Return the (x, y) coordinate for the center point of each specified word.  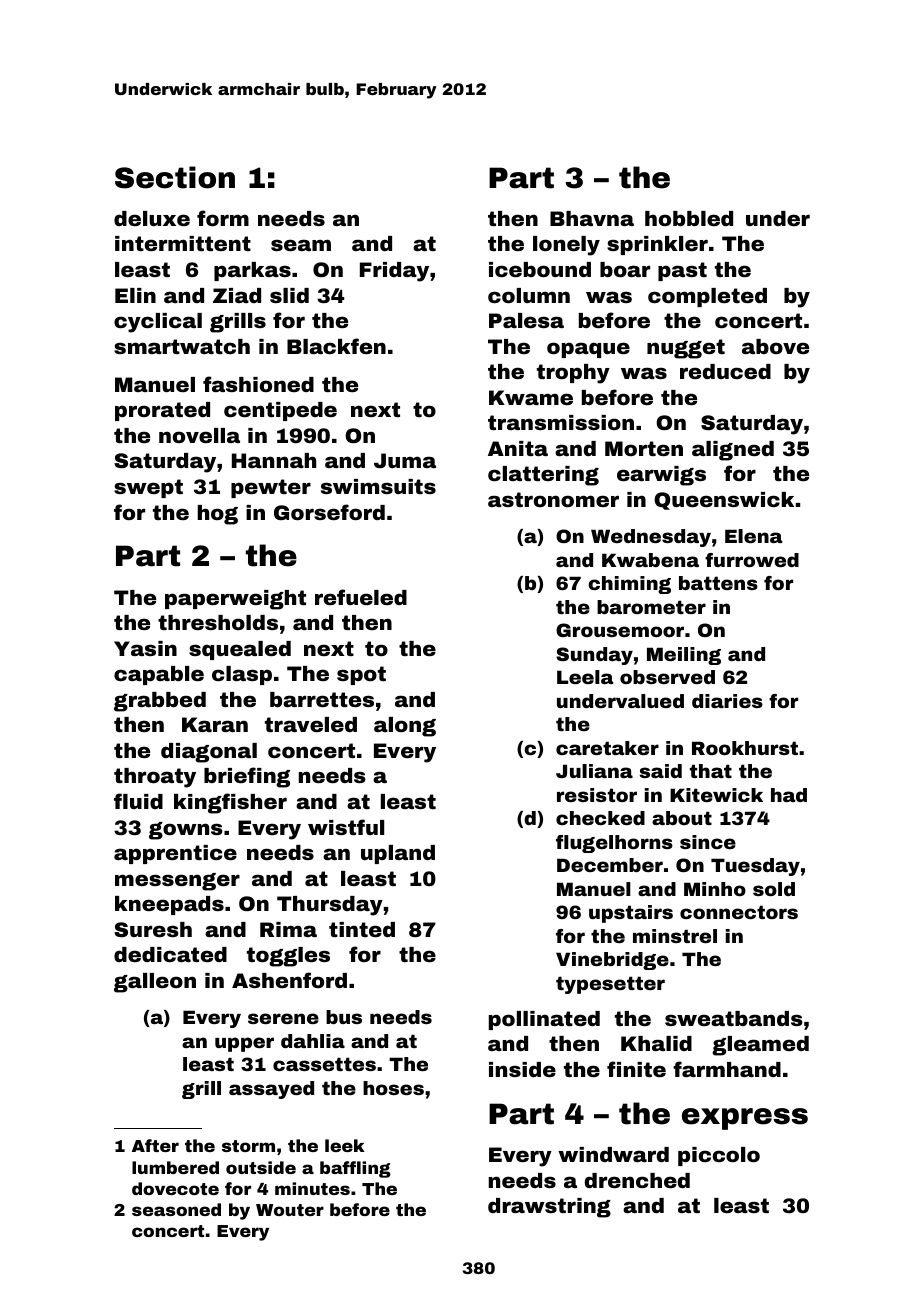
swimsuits (378, 486)
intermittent (183, 243)
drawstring (549, 1208)
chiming (629, 585)
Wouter (290, 1210)
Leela (585, 677)
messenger (177, 882)
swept (148, 488)
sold (774, 889)
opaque (588, 350)
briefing (247, 777)
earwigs (661, 476)
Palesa (526, 320)
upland (398, 854)
